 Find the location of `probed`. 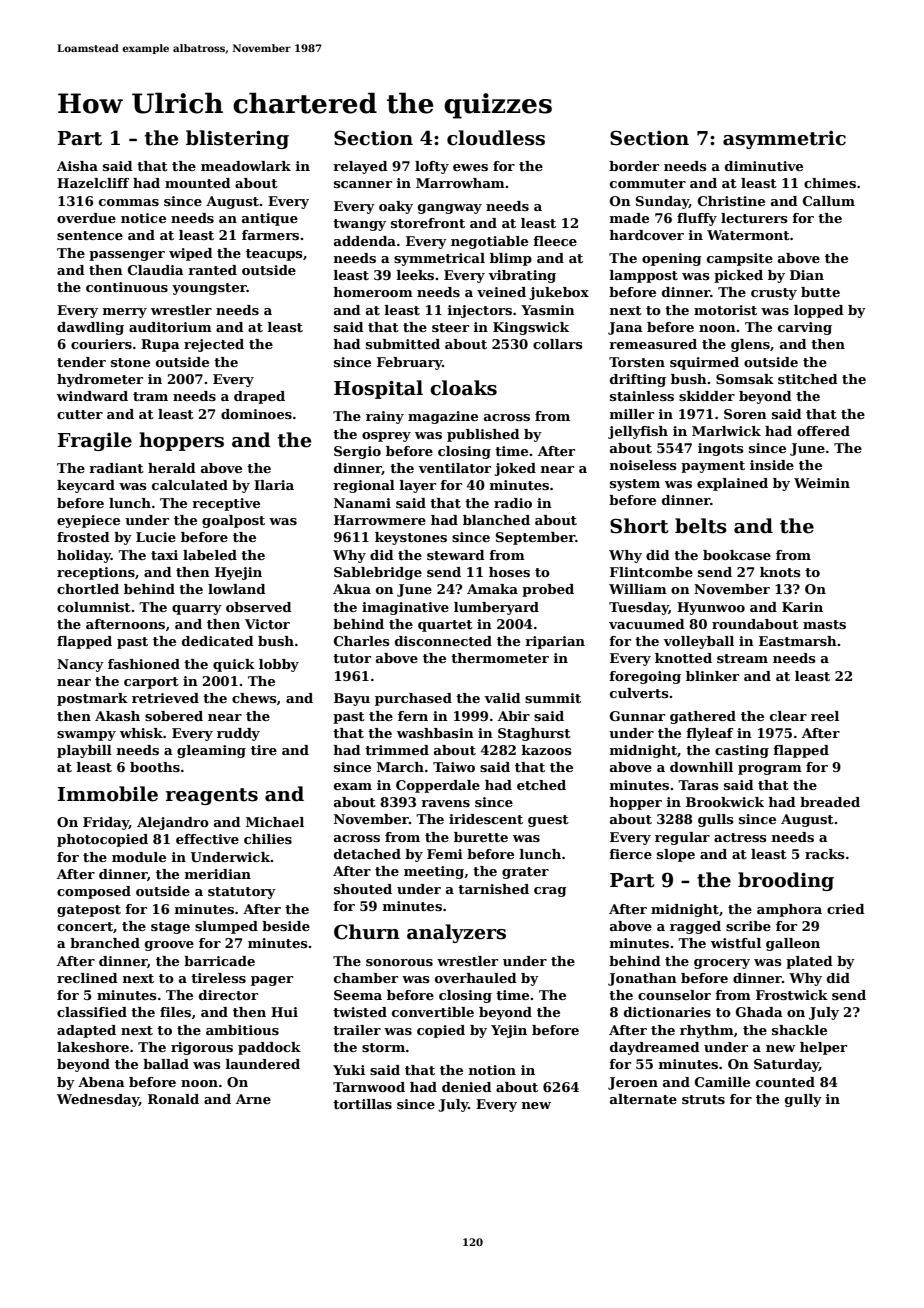

probed is located at coordinates (548, 590).
